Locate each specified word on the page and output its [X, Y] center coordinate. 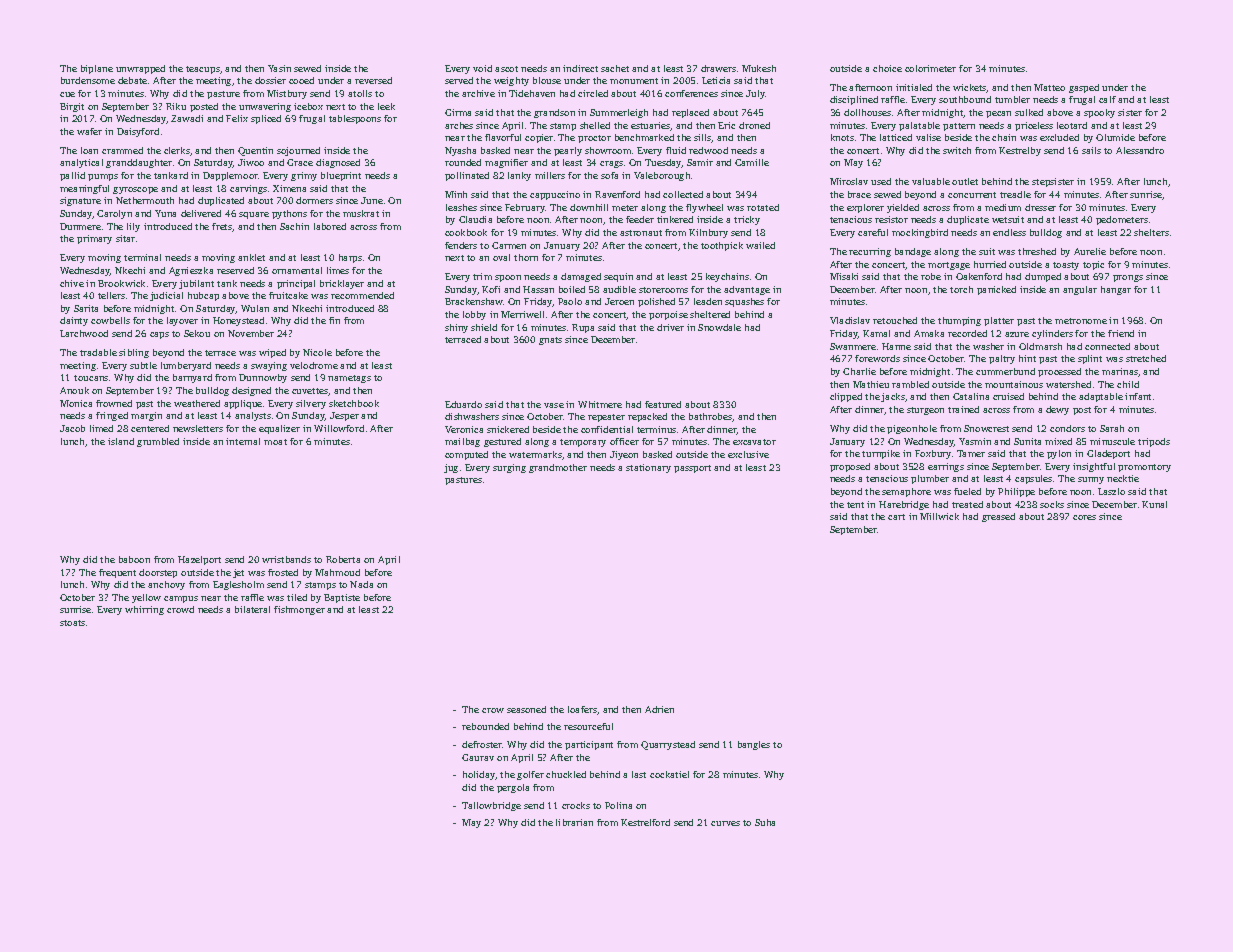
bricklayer [342, 284]
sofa [609, 175]
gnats [550, 341]
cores [1084, 517]
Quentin [255, 151]
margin [146, 416]
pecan [998, 114]
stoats [72, 623]
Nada [361, 584]
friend [1121, 333]
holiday [479, 775]
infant [1138, 396]
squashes [744, 302]
